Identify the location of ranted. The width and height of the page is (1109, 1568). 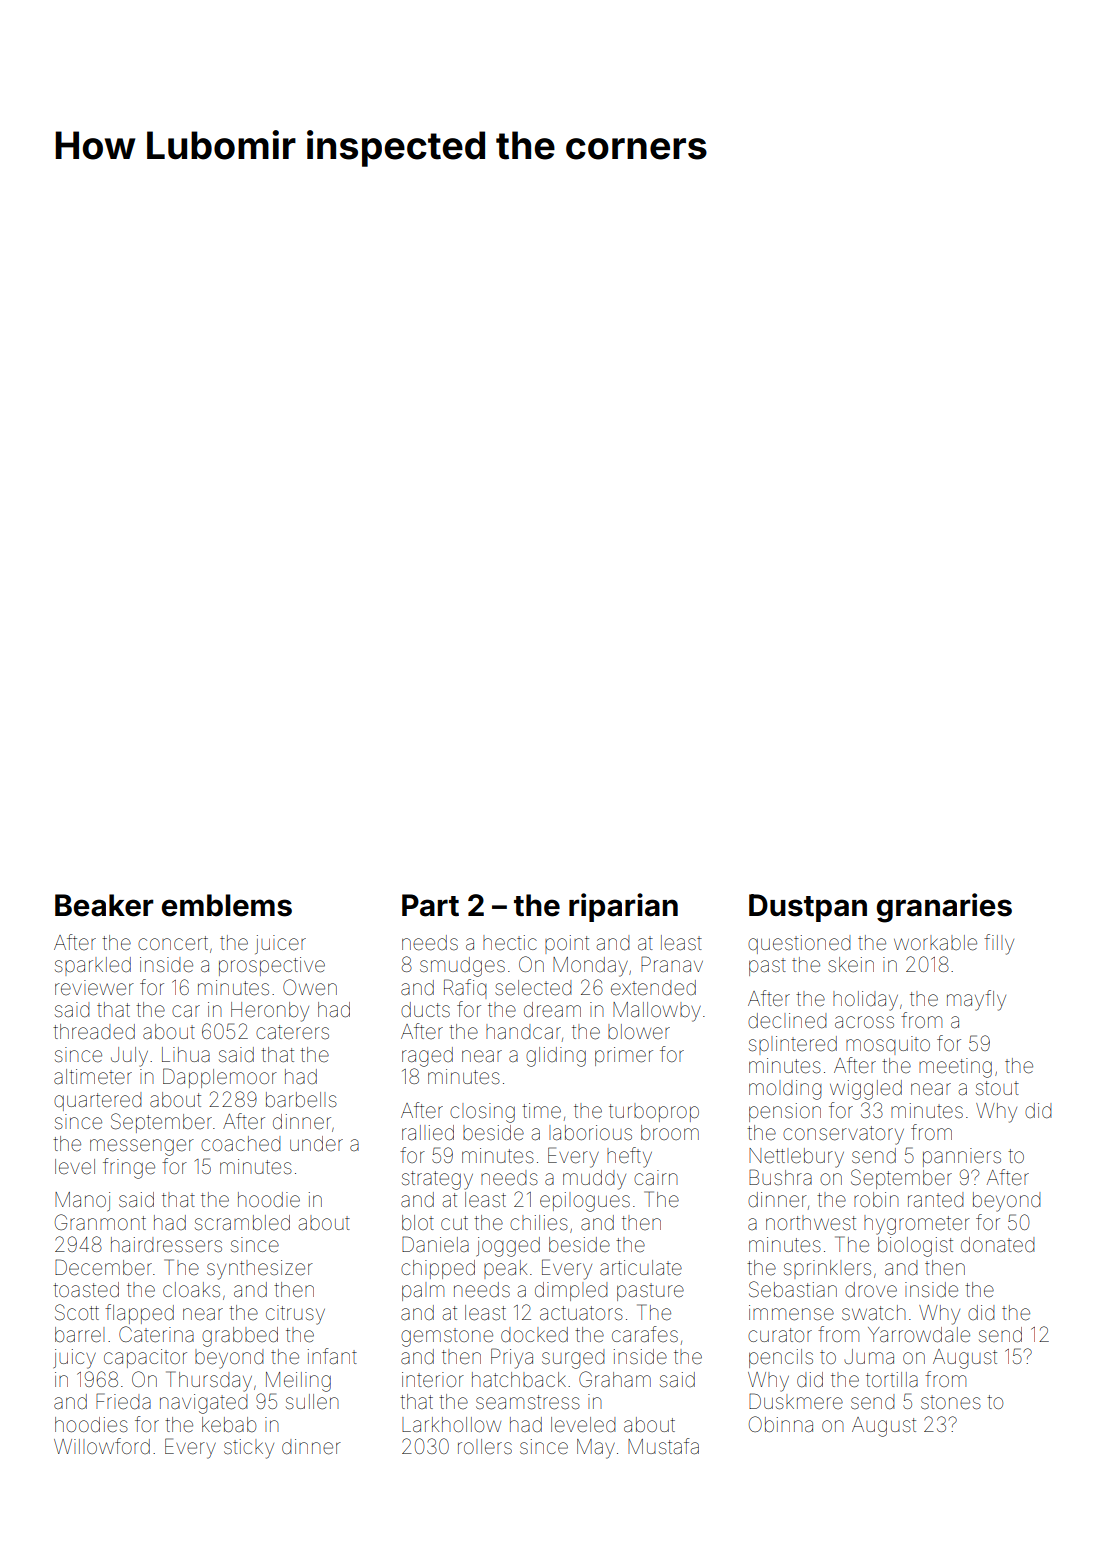
(935, 1200).
